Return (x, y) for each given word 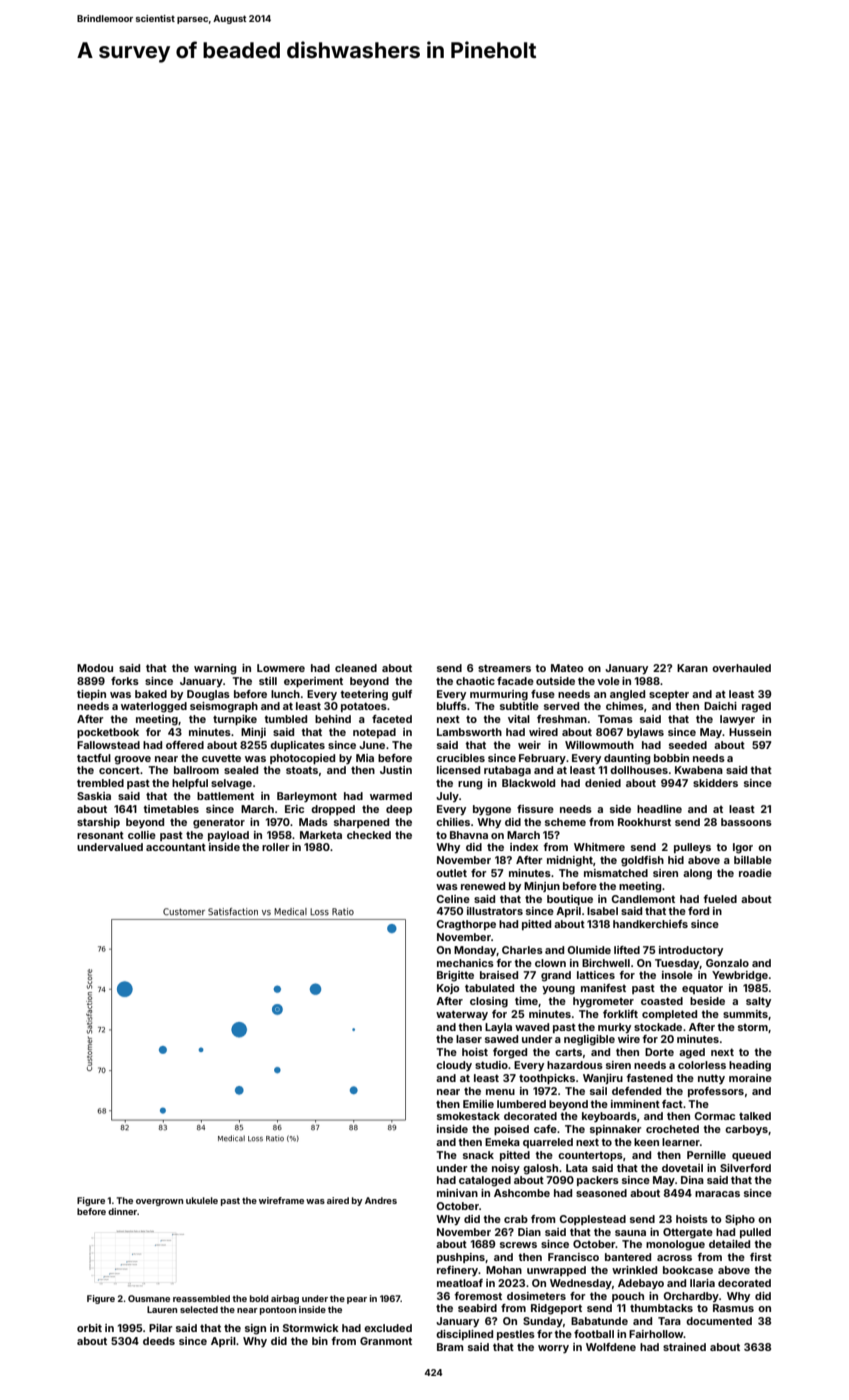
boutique (570, 900)
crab (516, 1219)
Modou (95, 668)
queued (751, 1156)
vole (608, 681)
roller (276, 847)
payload (228, 836)
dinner (122, 1211)
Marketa (321, 835)
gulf (402, 695)
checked (369, 835)
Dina (692, 1180)
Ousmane (149, 1298)
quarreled (548, 1143)
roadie (755, 873)
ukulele (202, 1200)
